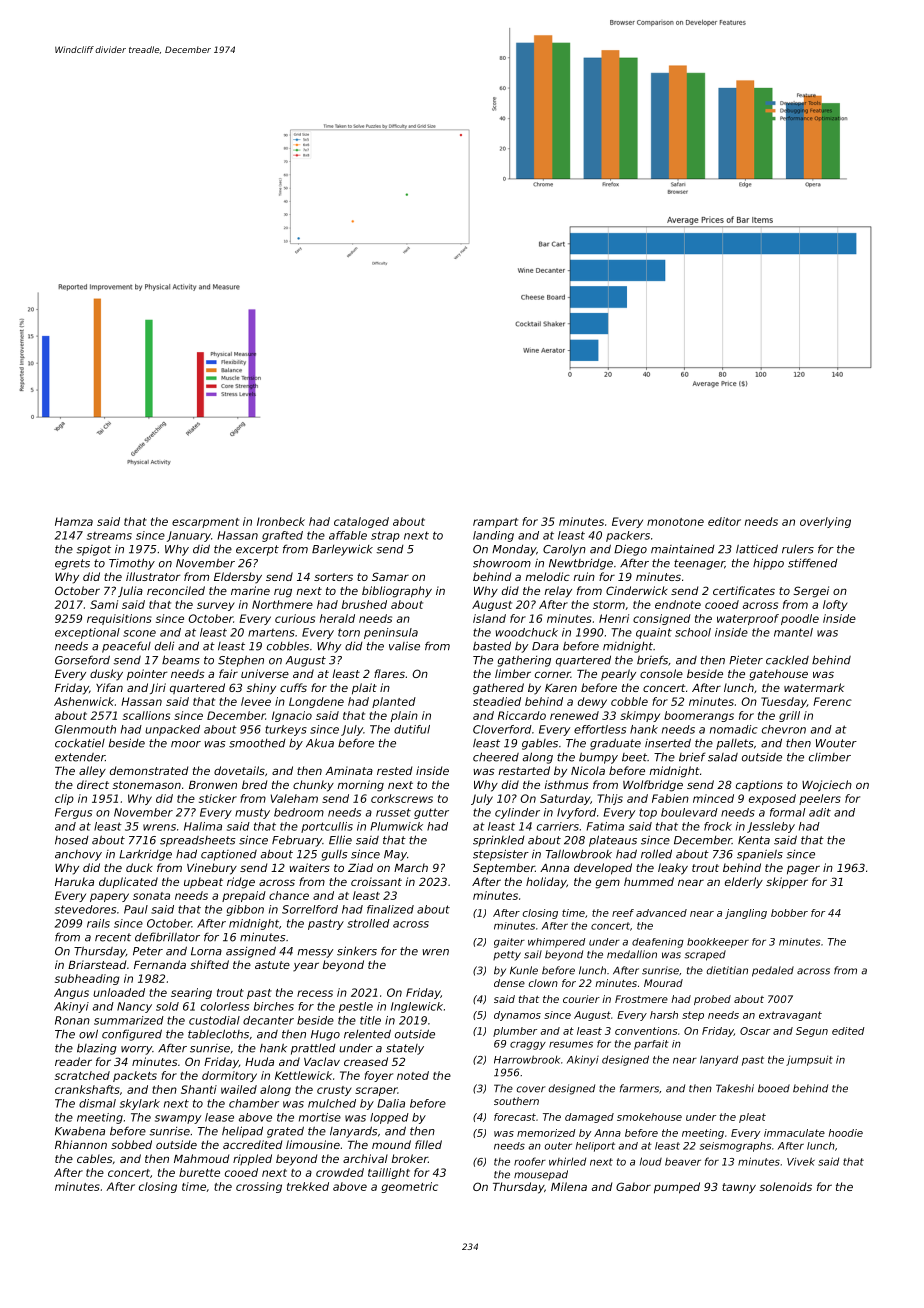 This image has width=924, height=1308. I want to click on Samar, so click(390, 576).
